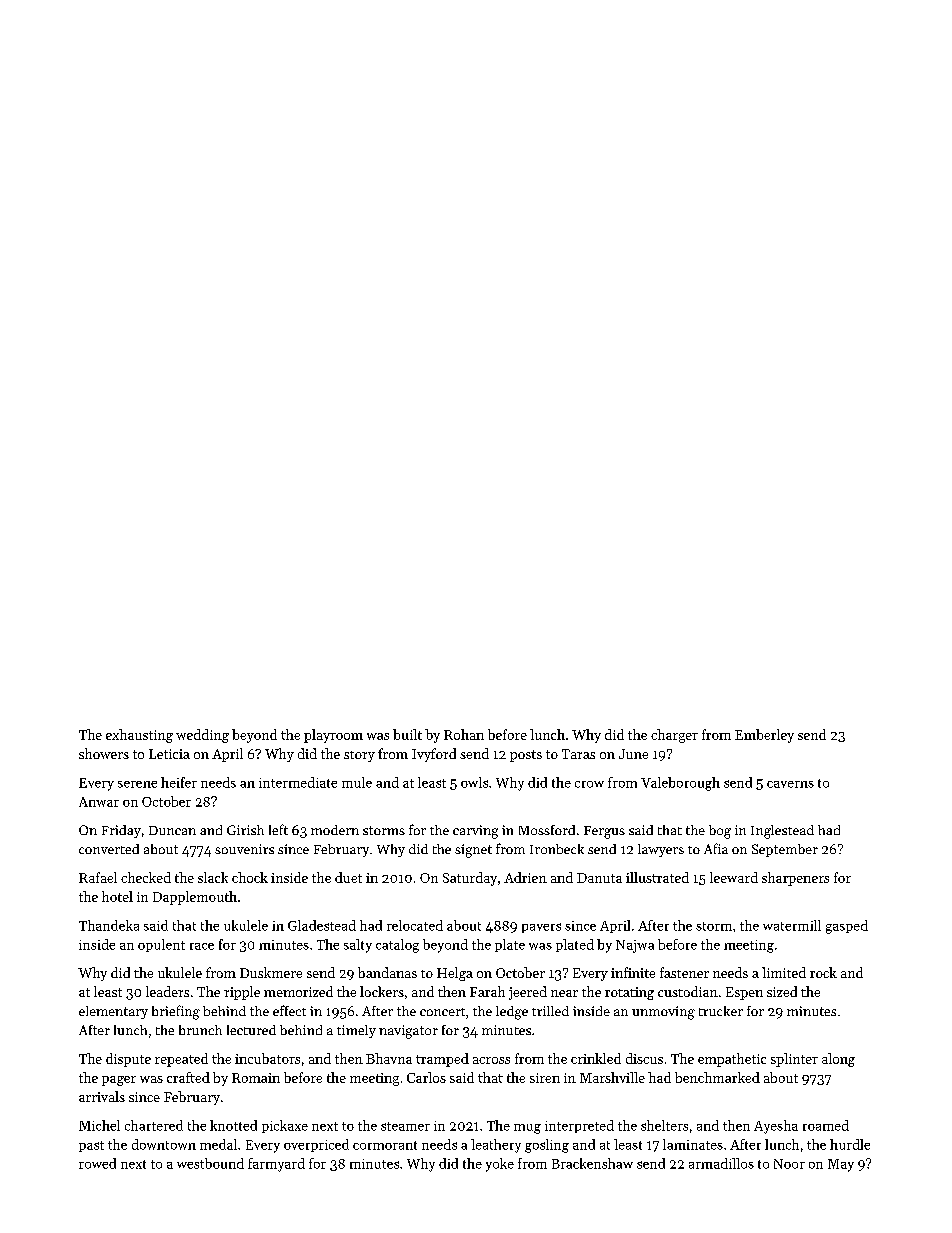 The image size is (952, 1233). I want to click on Anwar, so click(99, 802).
